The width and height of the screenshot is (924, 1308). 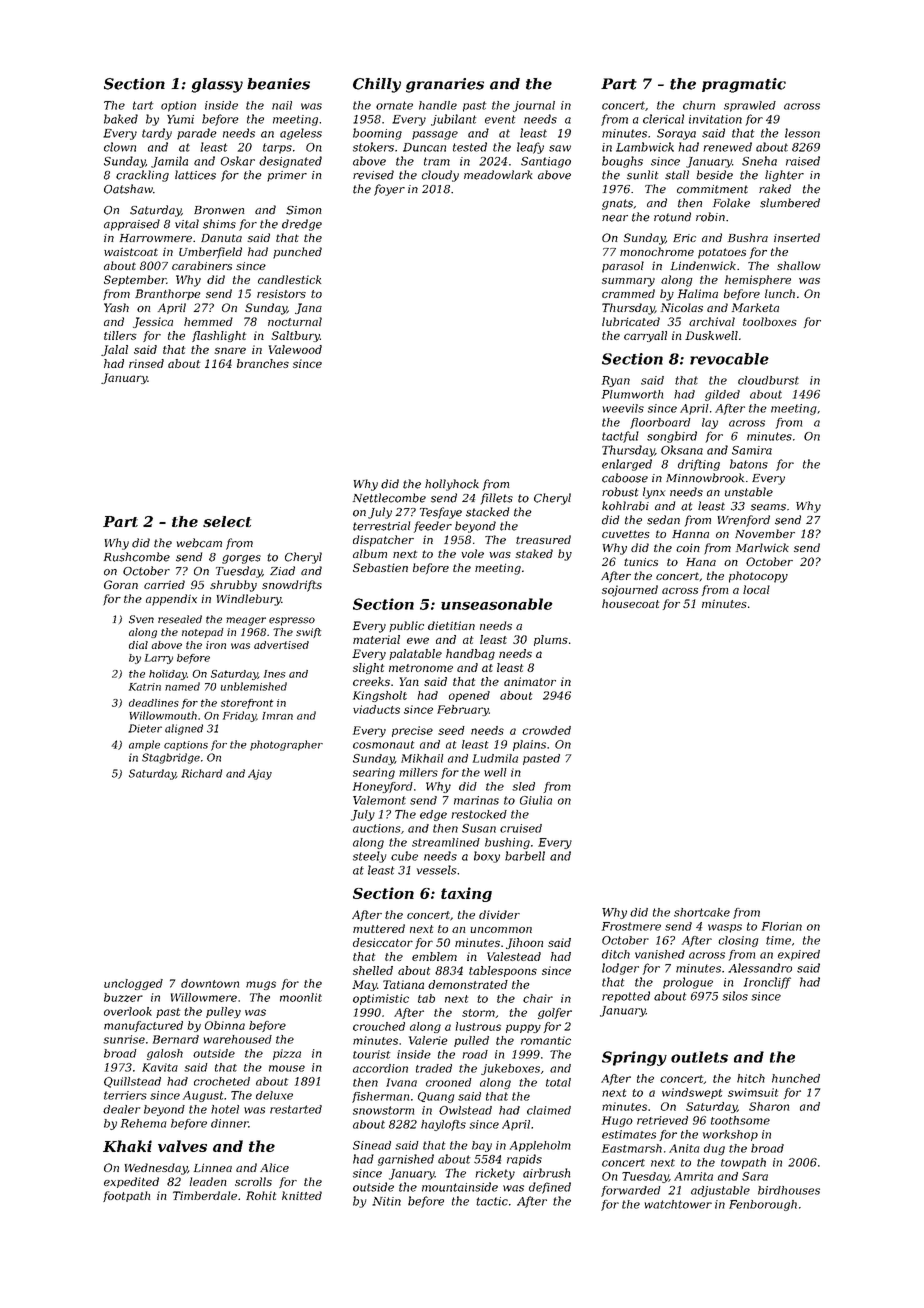 What do you see at coordinates (763, 1205) in the screenshot?
I see `Fenborough` at bounding box center [763, 1205].
